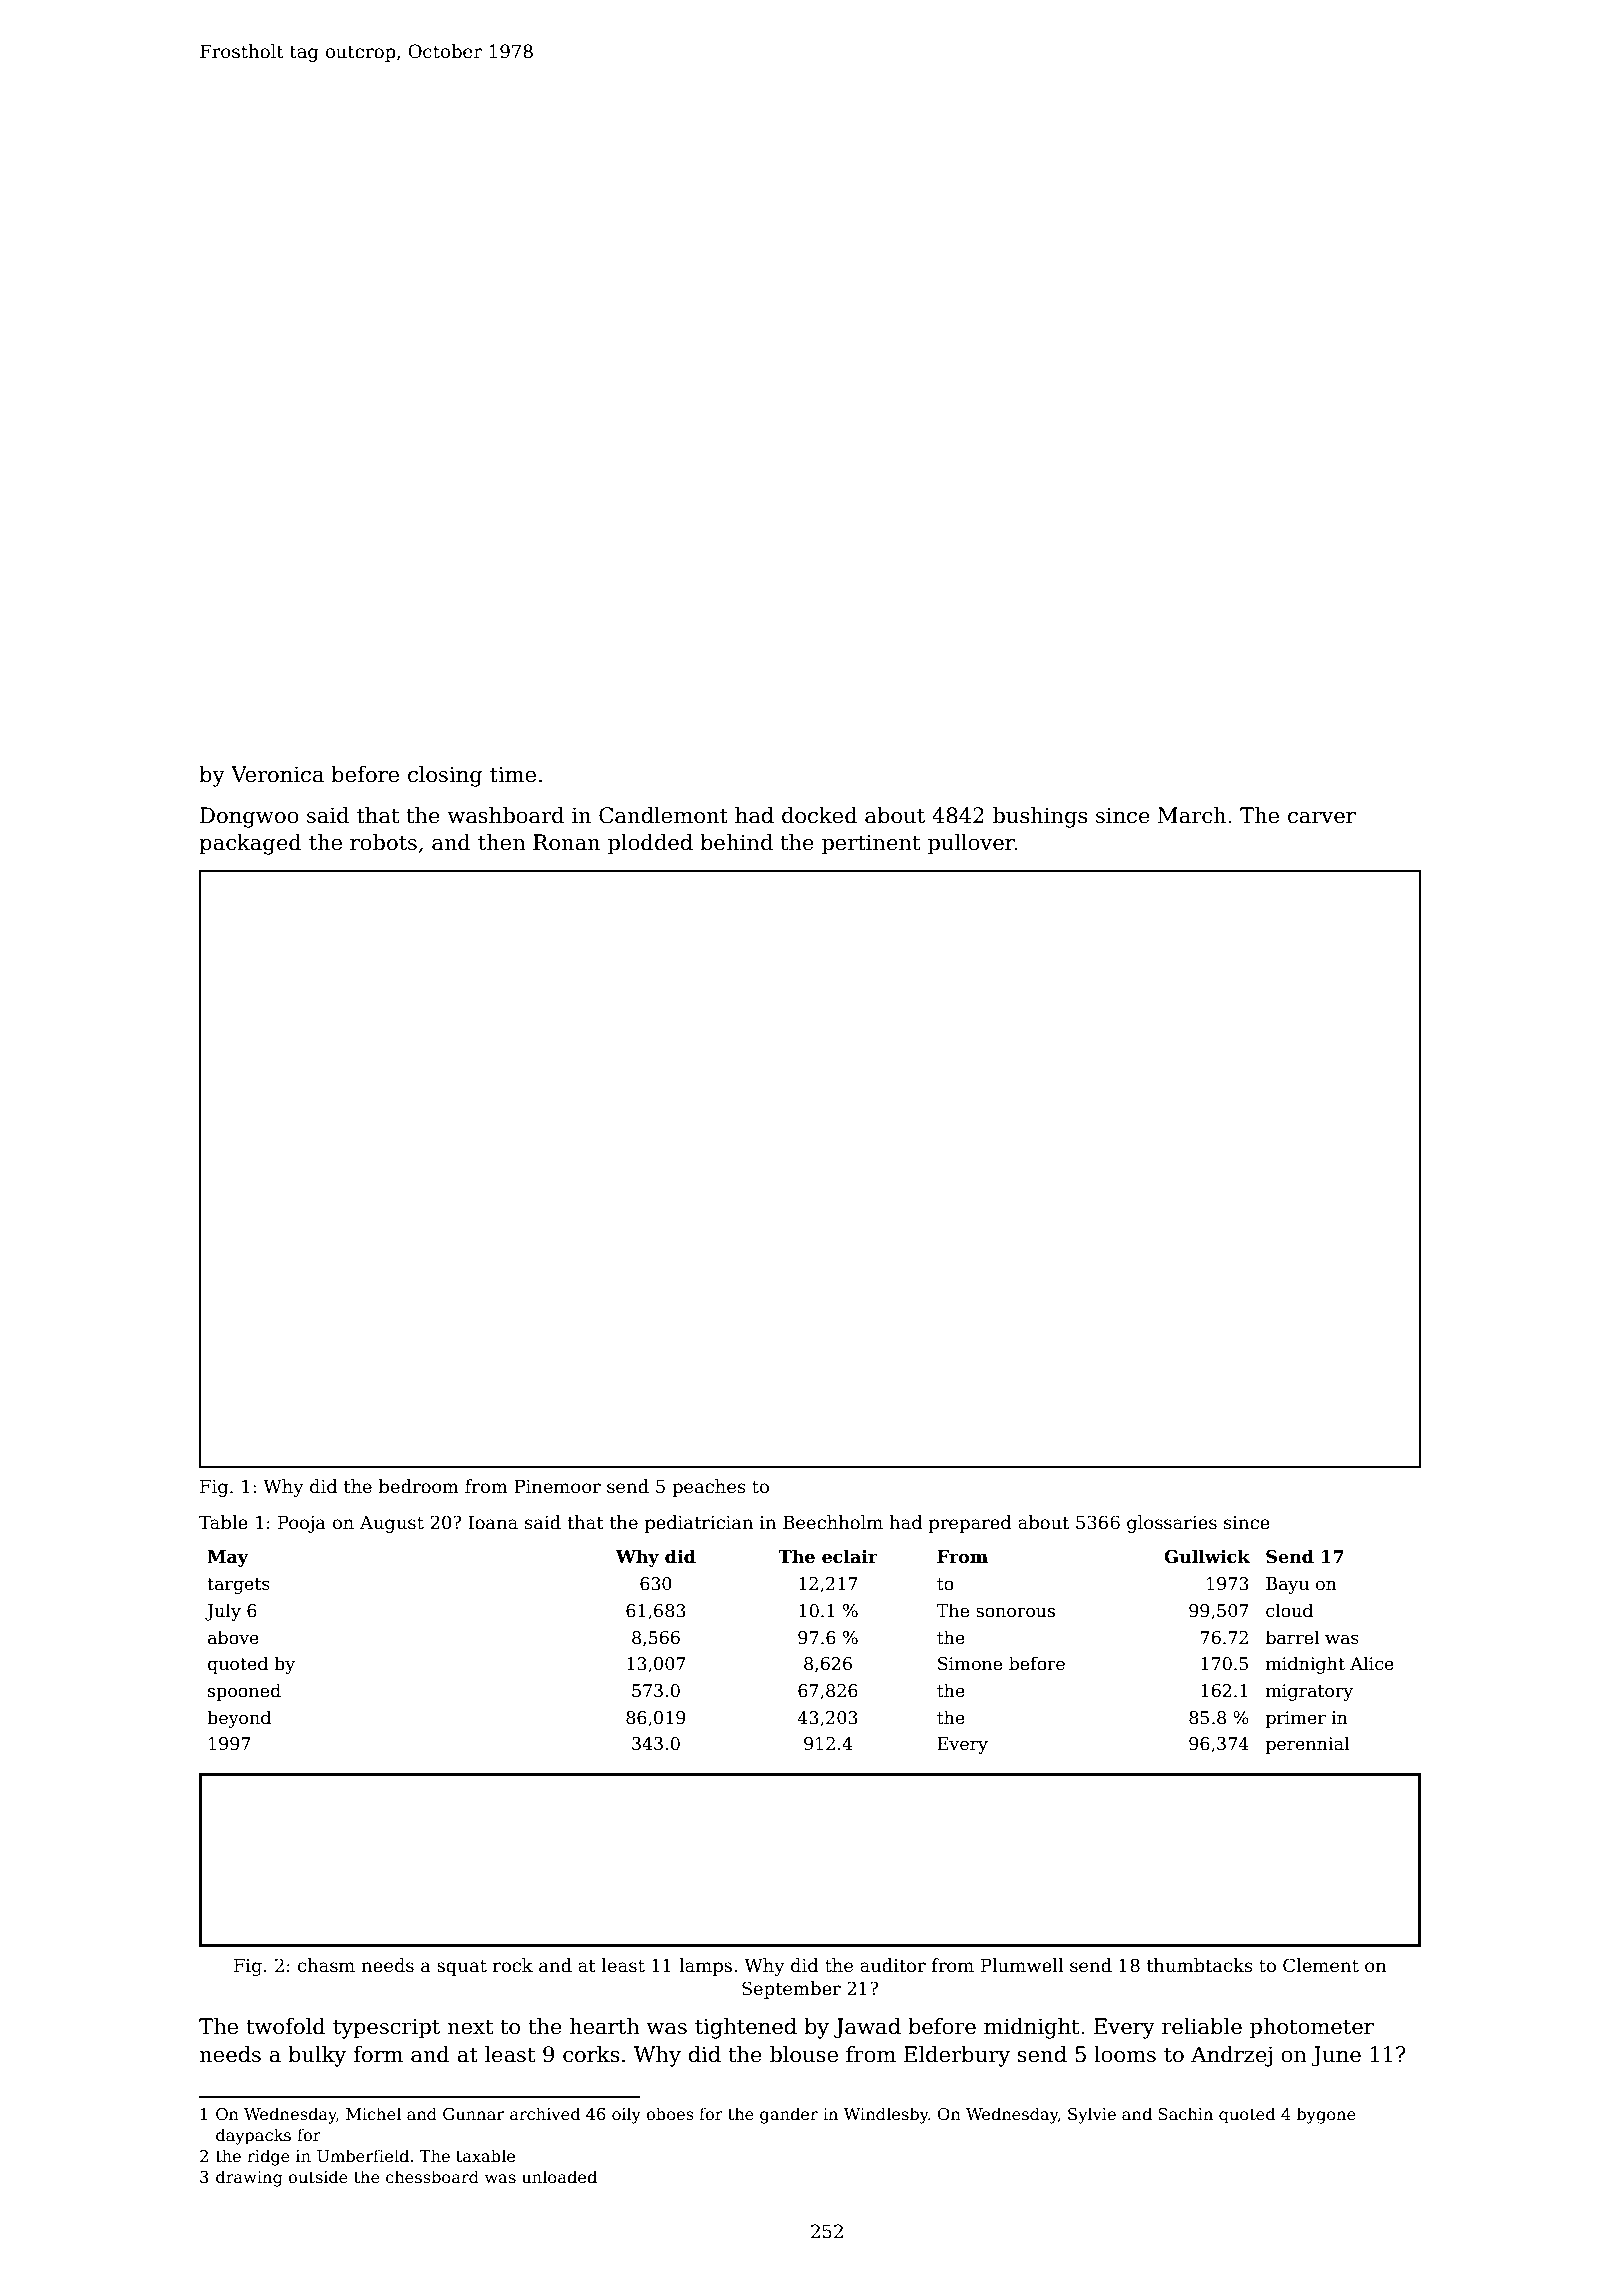 The width and height of the document is (1620, 2292). What do you see at coordinates (1326, 2115) in the document?
I see `bygone` at bounding box center [1326, 2115].
